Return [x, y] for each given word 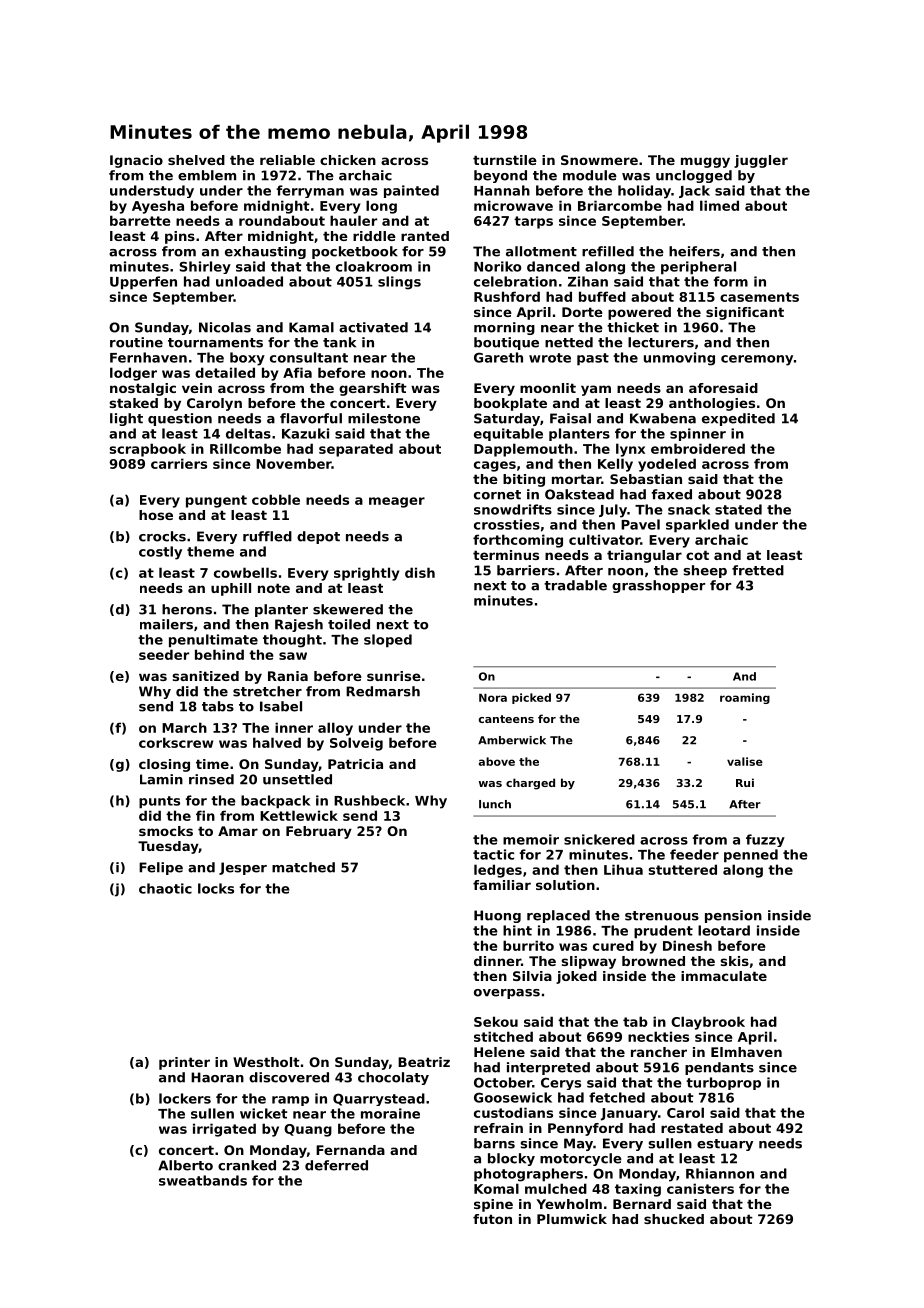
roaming [745, 698]
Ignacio [136, 161]
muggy [705, 162]
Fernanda [350, 1150]
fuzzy [765, 840]
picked [531, 698]
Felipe [161, 868]
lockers [185, 1098]
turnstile [505, 160]
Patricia [355, 764]
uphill [231, 589]
